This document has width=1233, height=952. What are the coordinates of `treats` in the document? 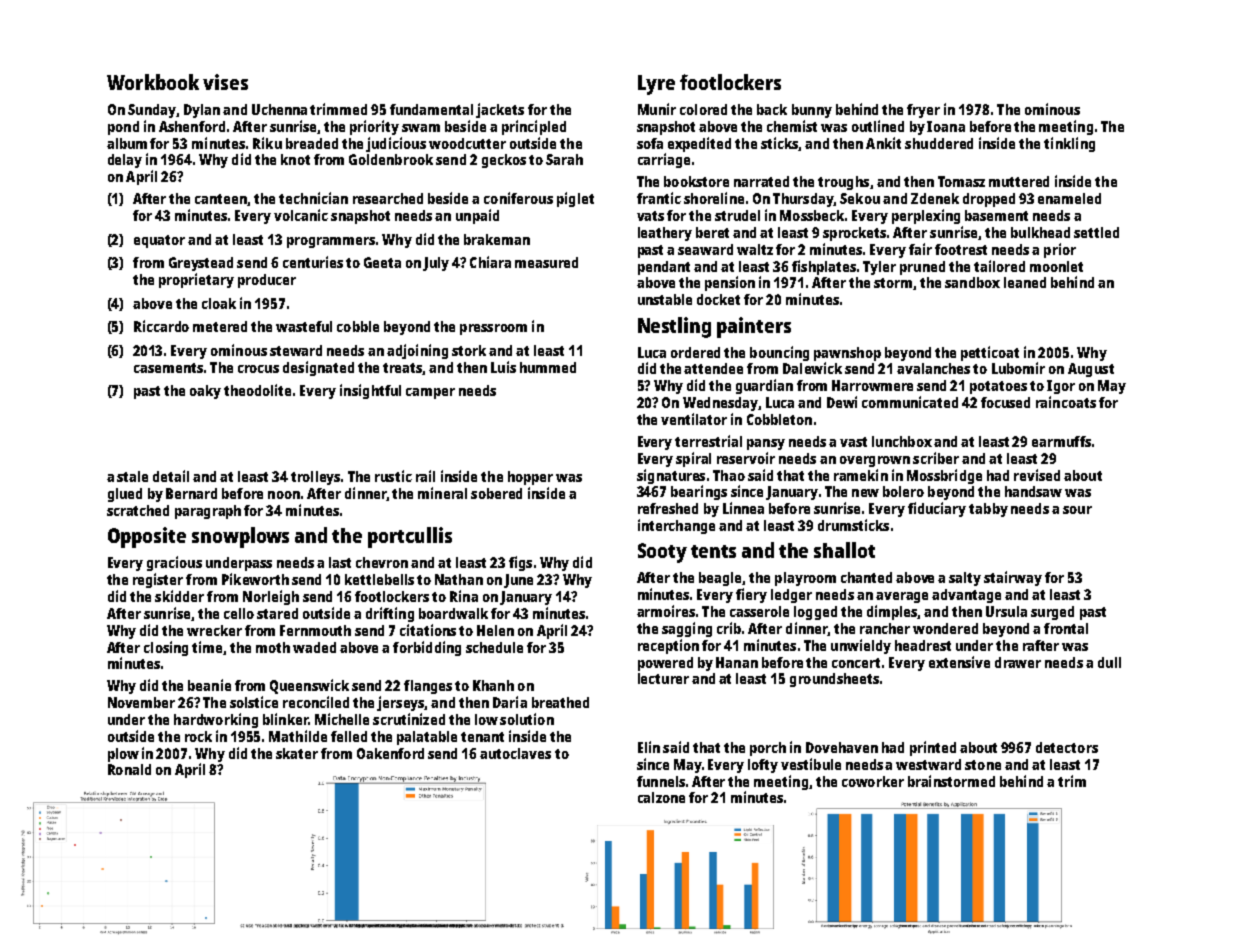 It's located at (402, 368).
